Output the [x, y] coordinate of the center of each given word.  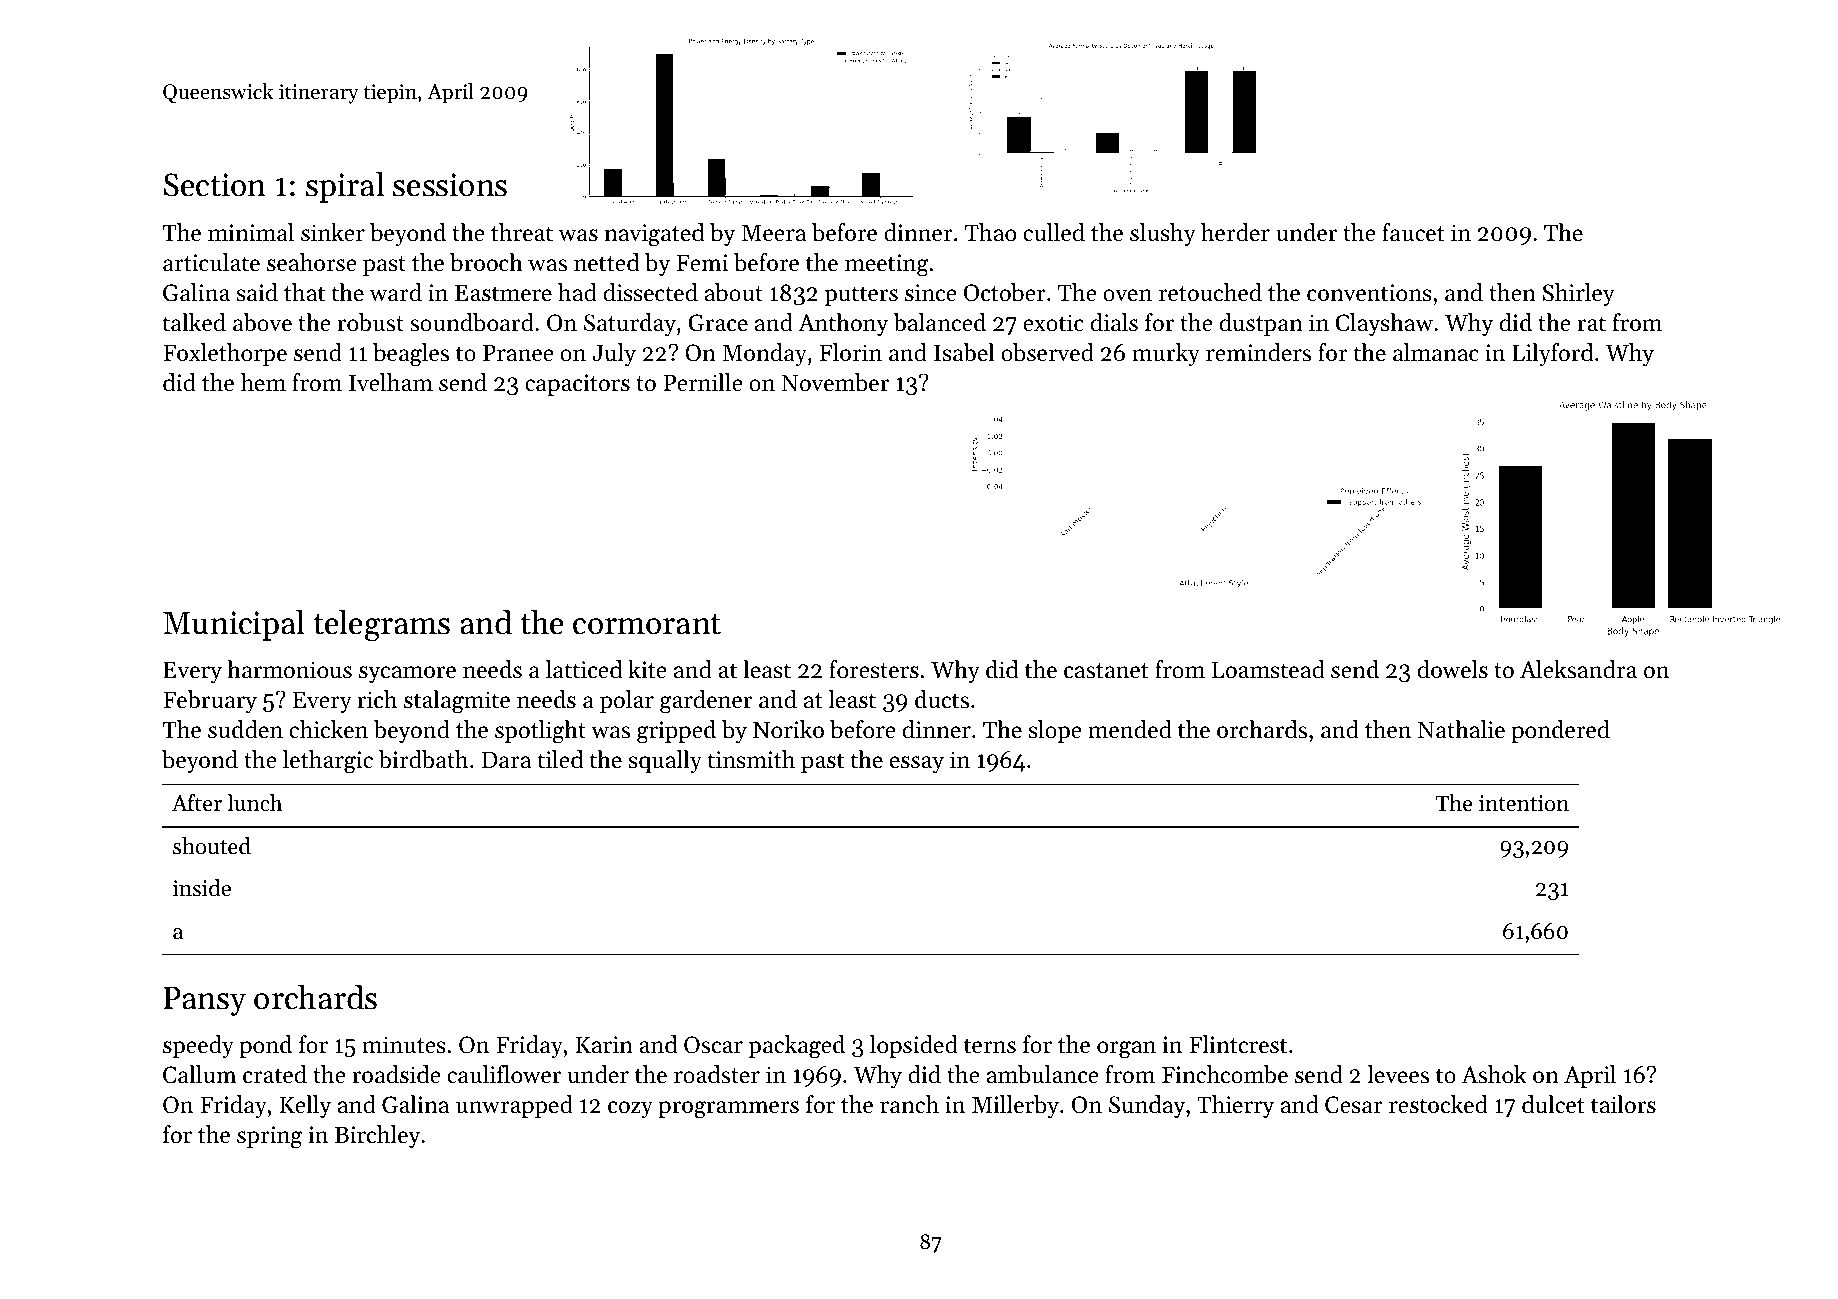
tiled [560, 759]
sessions [450, 185]
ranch [909, 1104]
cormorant [647, 624]
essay [917, 764]
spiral [345, 187]
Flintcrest [1238, 1044]
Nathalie [1461, 729]
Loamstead [1268, 669]
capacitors [577, 385]
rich [377, 699]
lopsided [914, 1046]
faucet [1413, 232]
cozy [630, 1109]
